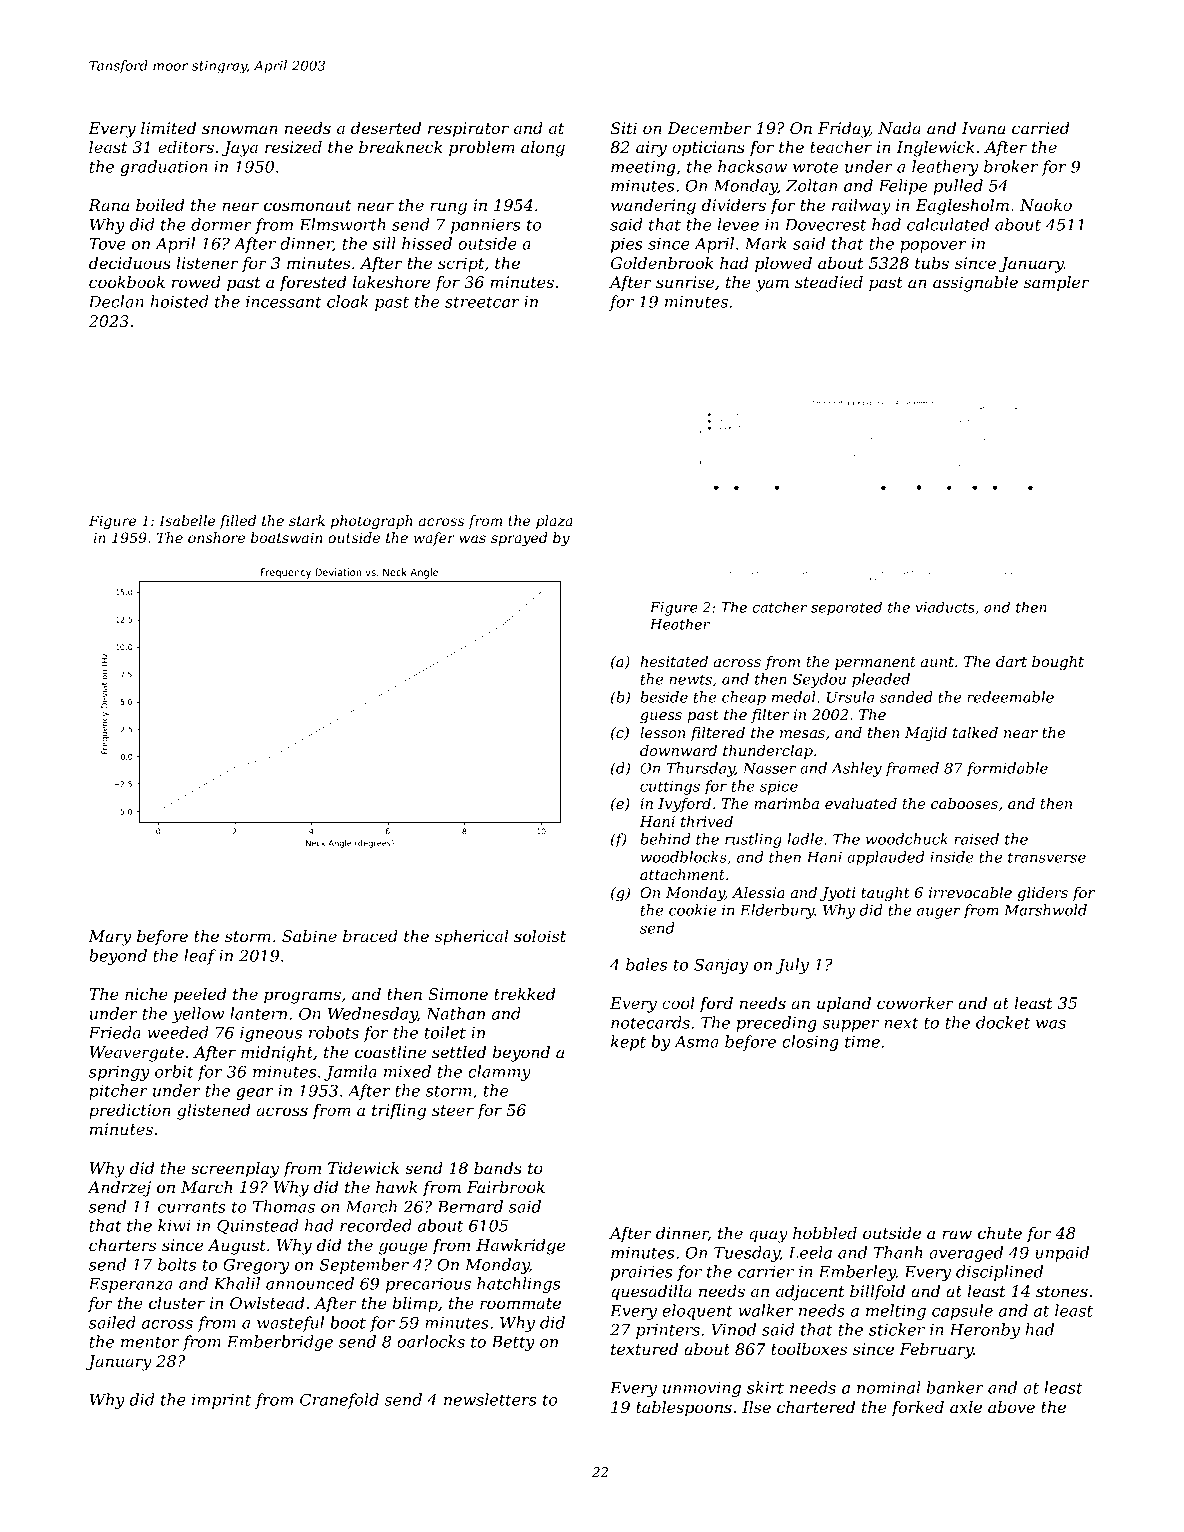 The image size is (1184, 1532). What do you see at coordinates (624, 128) in the screenshot?
I see `Siti` at bounding box center [624, 128].
